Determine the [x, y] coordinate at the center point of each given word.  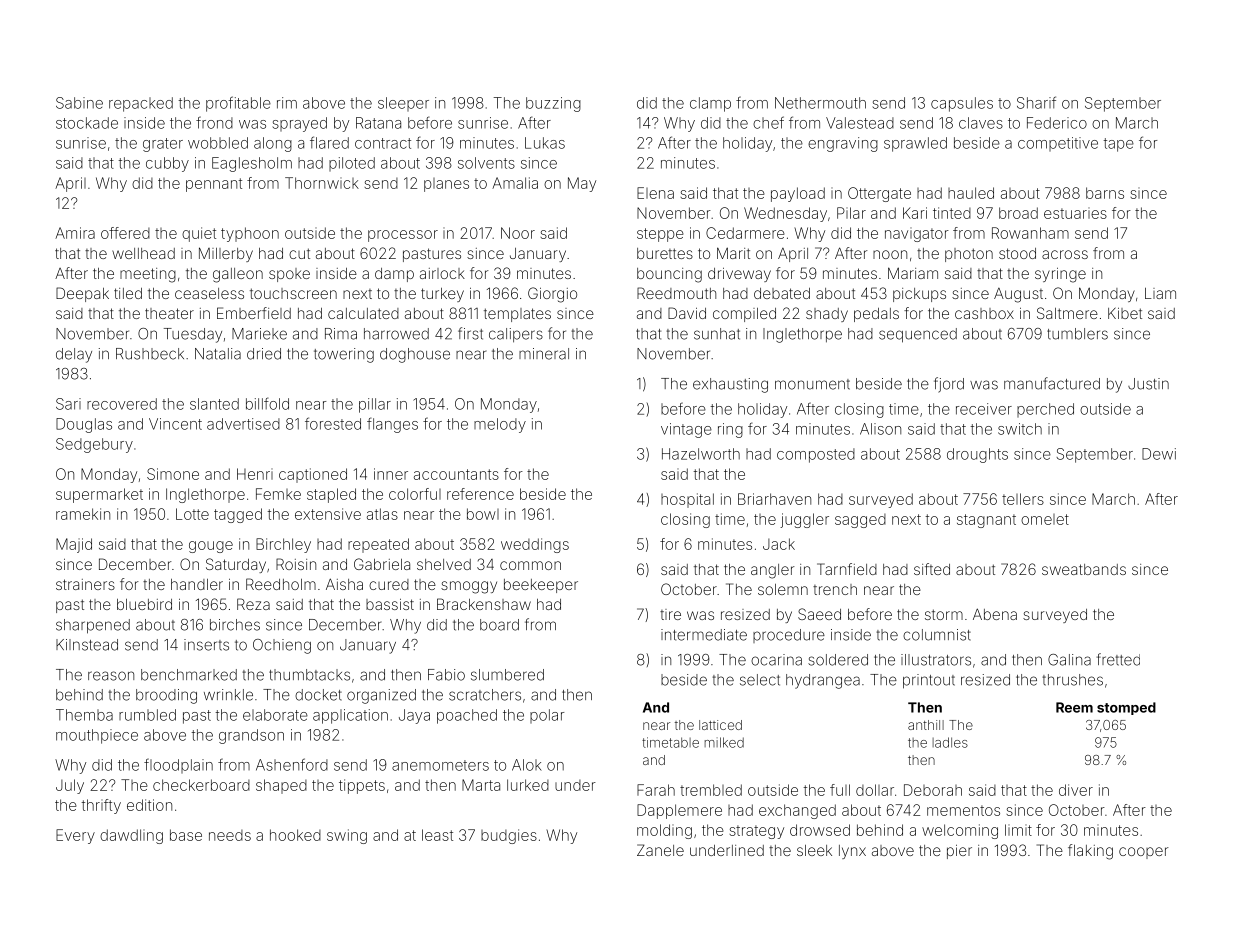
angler [773, 571]
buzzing [553, 104]
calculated [363, 313]
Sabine [79, 103]
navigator [917, 234]
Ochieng [282, 646]
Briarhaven [774, 499]
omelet [1045, 519]
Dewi [1159, 454]
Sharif [1036, 102]
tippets [362, 786]
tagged [238, 515]
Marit [733, 253]
